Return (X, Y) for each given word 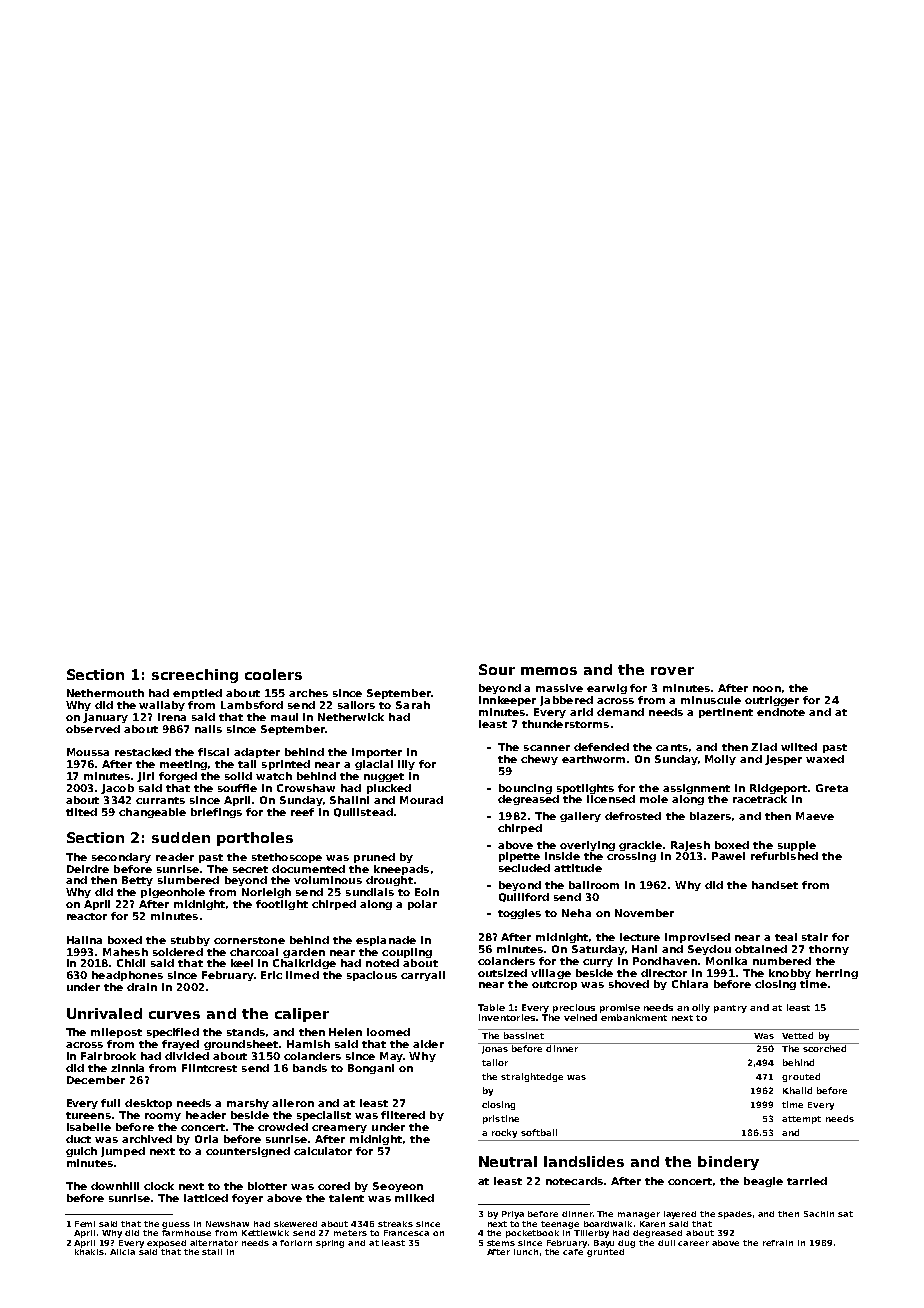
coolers (273, 674)
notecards (574, 1181)
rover (672, 671)
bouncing (525, 789)
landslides (584, 1161)
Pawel (728, 856)
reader (175, 857)
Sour (497, 669)
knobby (790, 974)
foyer (247, 1199)
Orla (206, 1139)
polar (422, 905)
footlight (282, 905)
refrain (778, 1243)
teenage (560, 1225)
